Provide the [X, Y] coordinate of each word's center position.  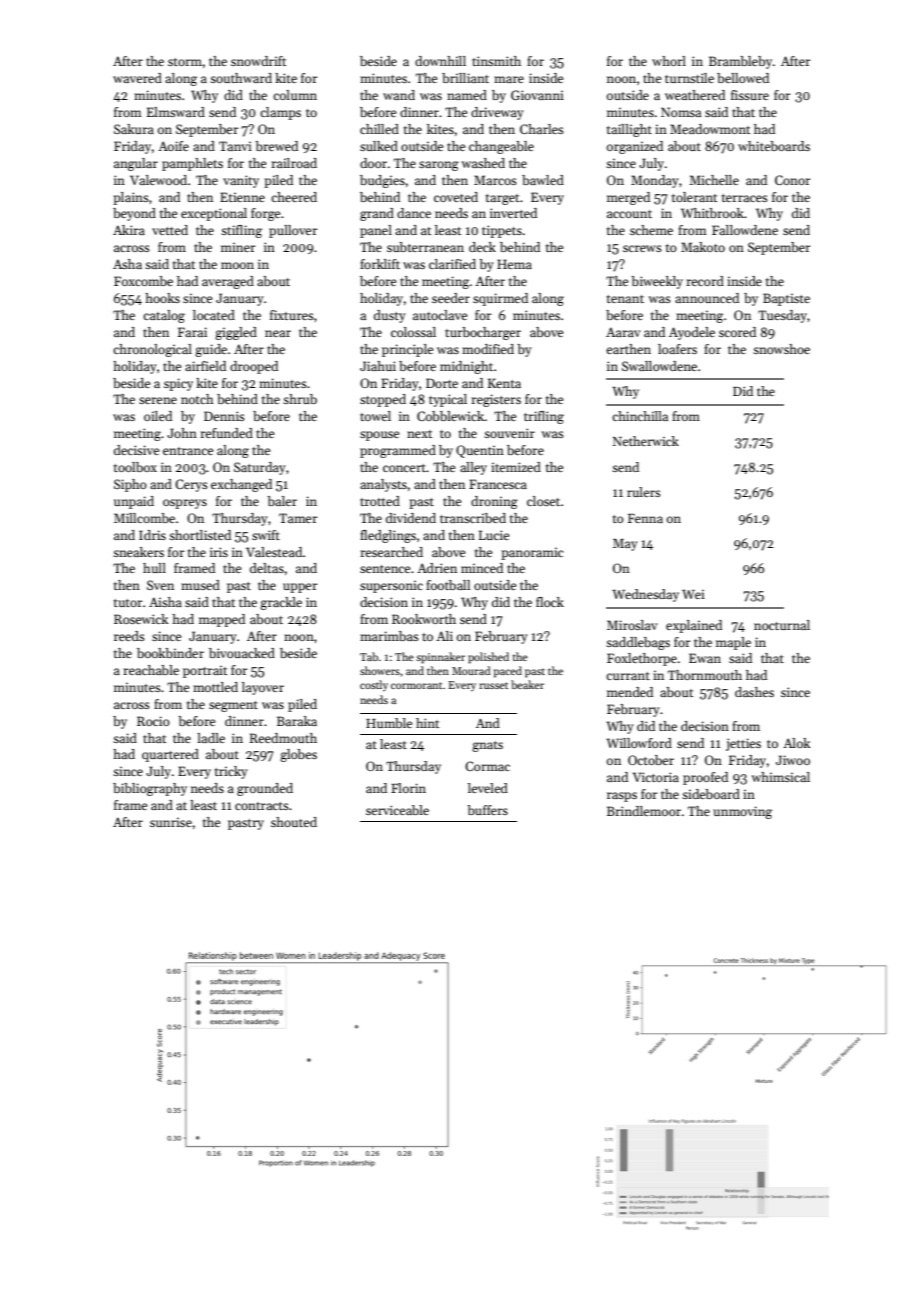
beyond [134, 214]
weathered [695, 95]
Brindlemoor [644, 811]
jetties [743, 744]
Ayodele [692, 333]
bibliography [150, 789]
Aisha [165, 602]
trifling [544, 417]
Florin [408, 788]
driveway [497, 113]
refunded [226, 433]
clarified [452, 264]
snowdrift [258, 61]
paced [508, 672]
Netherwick [646, 441]
